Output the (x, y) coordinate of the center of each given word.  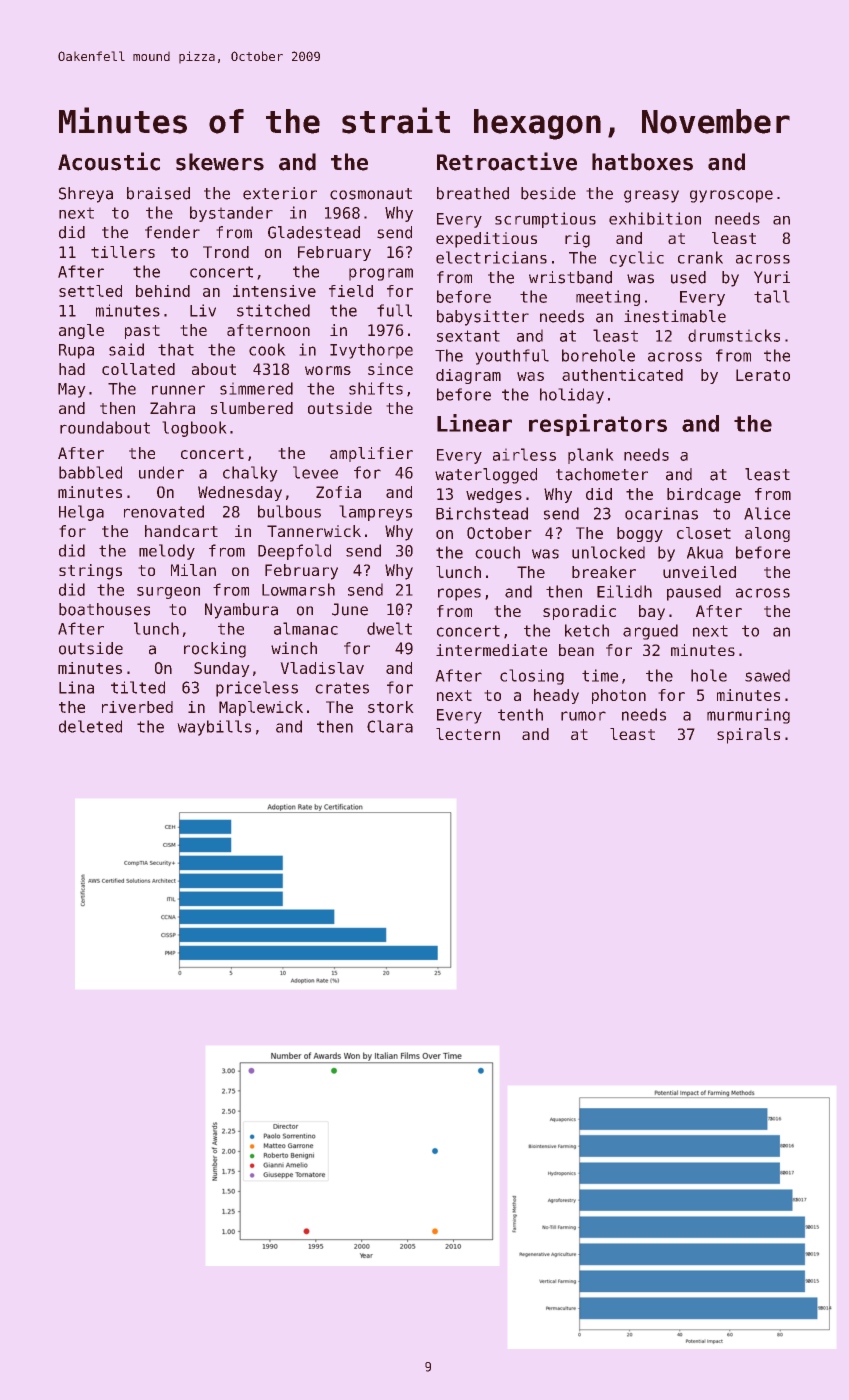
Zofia (338, 492)
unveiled (699, 572)
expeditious (486, 240)
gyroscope (731, 196)
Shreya (86, 195)
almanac (306, 628)
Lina (76, 687)
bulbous (289, 511)
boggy (640, 534)
